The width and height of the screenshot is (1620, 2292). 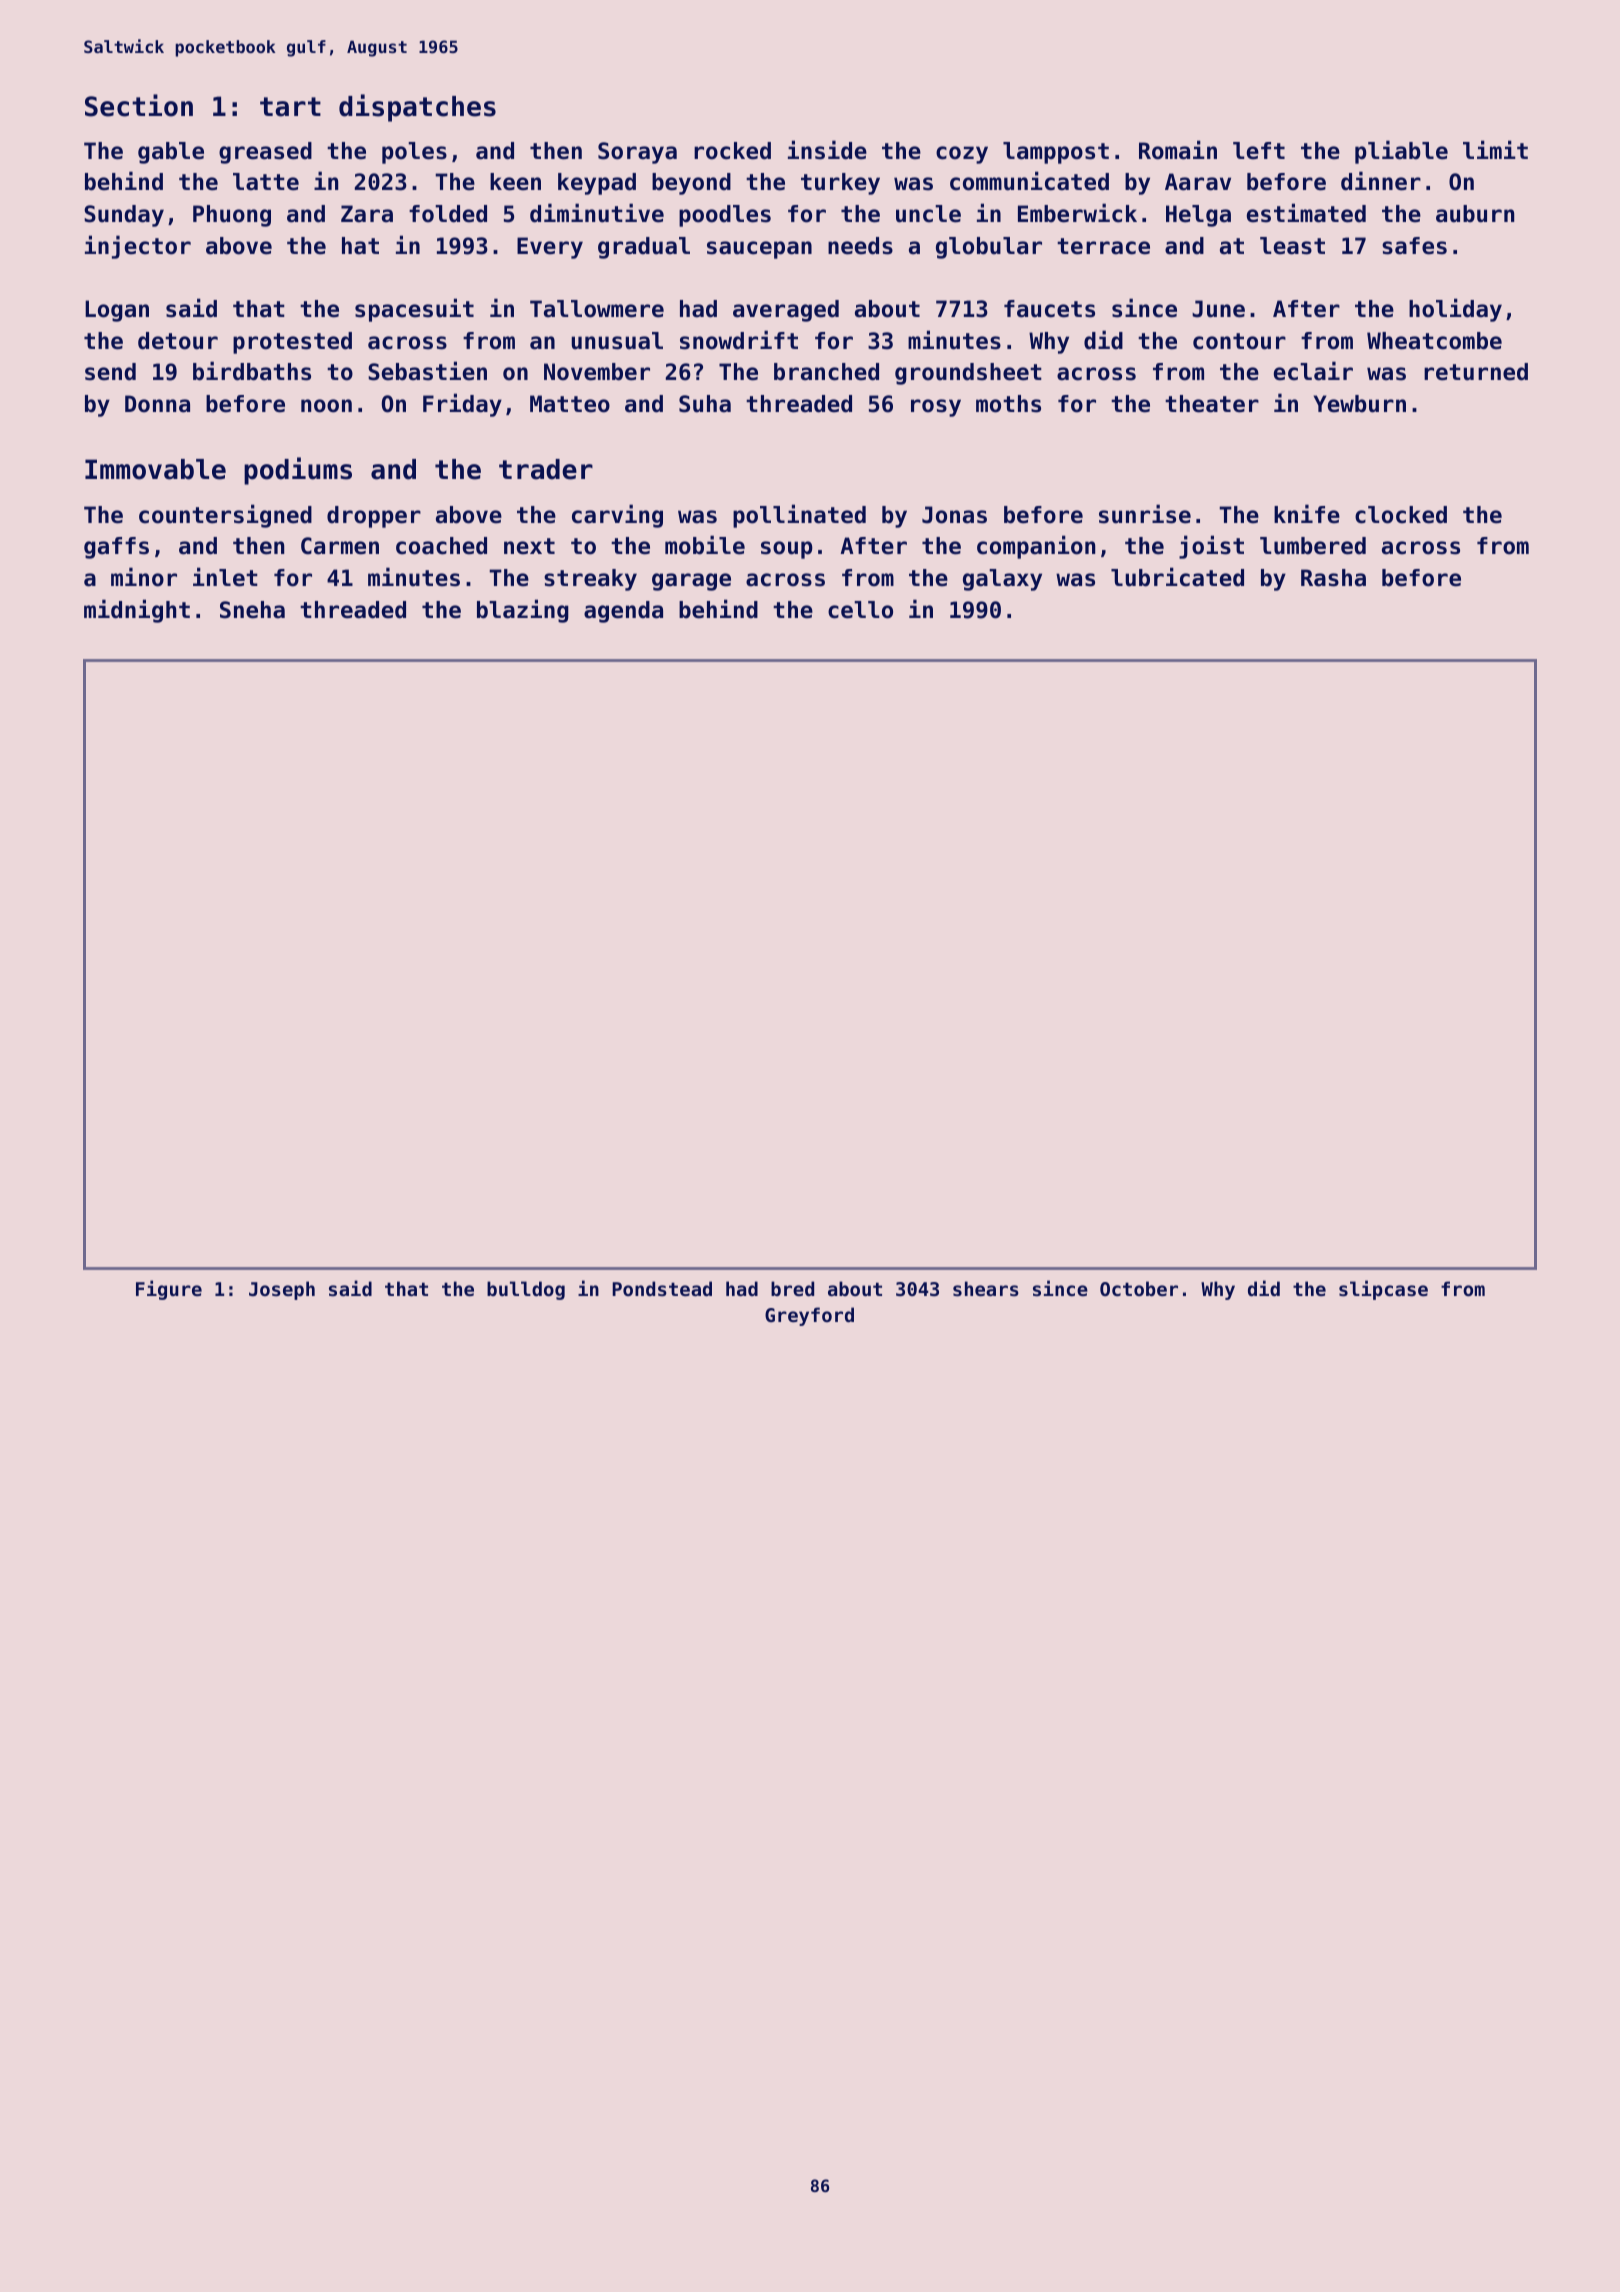 What do you see at coordinates (225, 516) in the screenshot?
I see `countersigned` at bounding box center [225, 516].
